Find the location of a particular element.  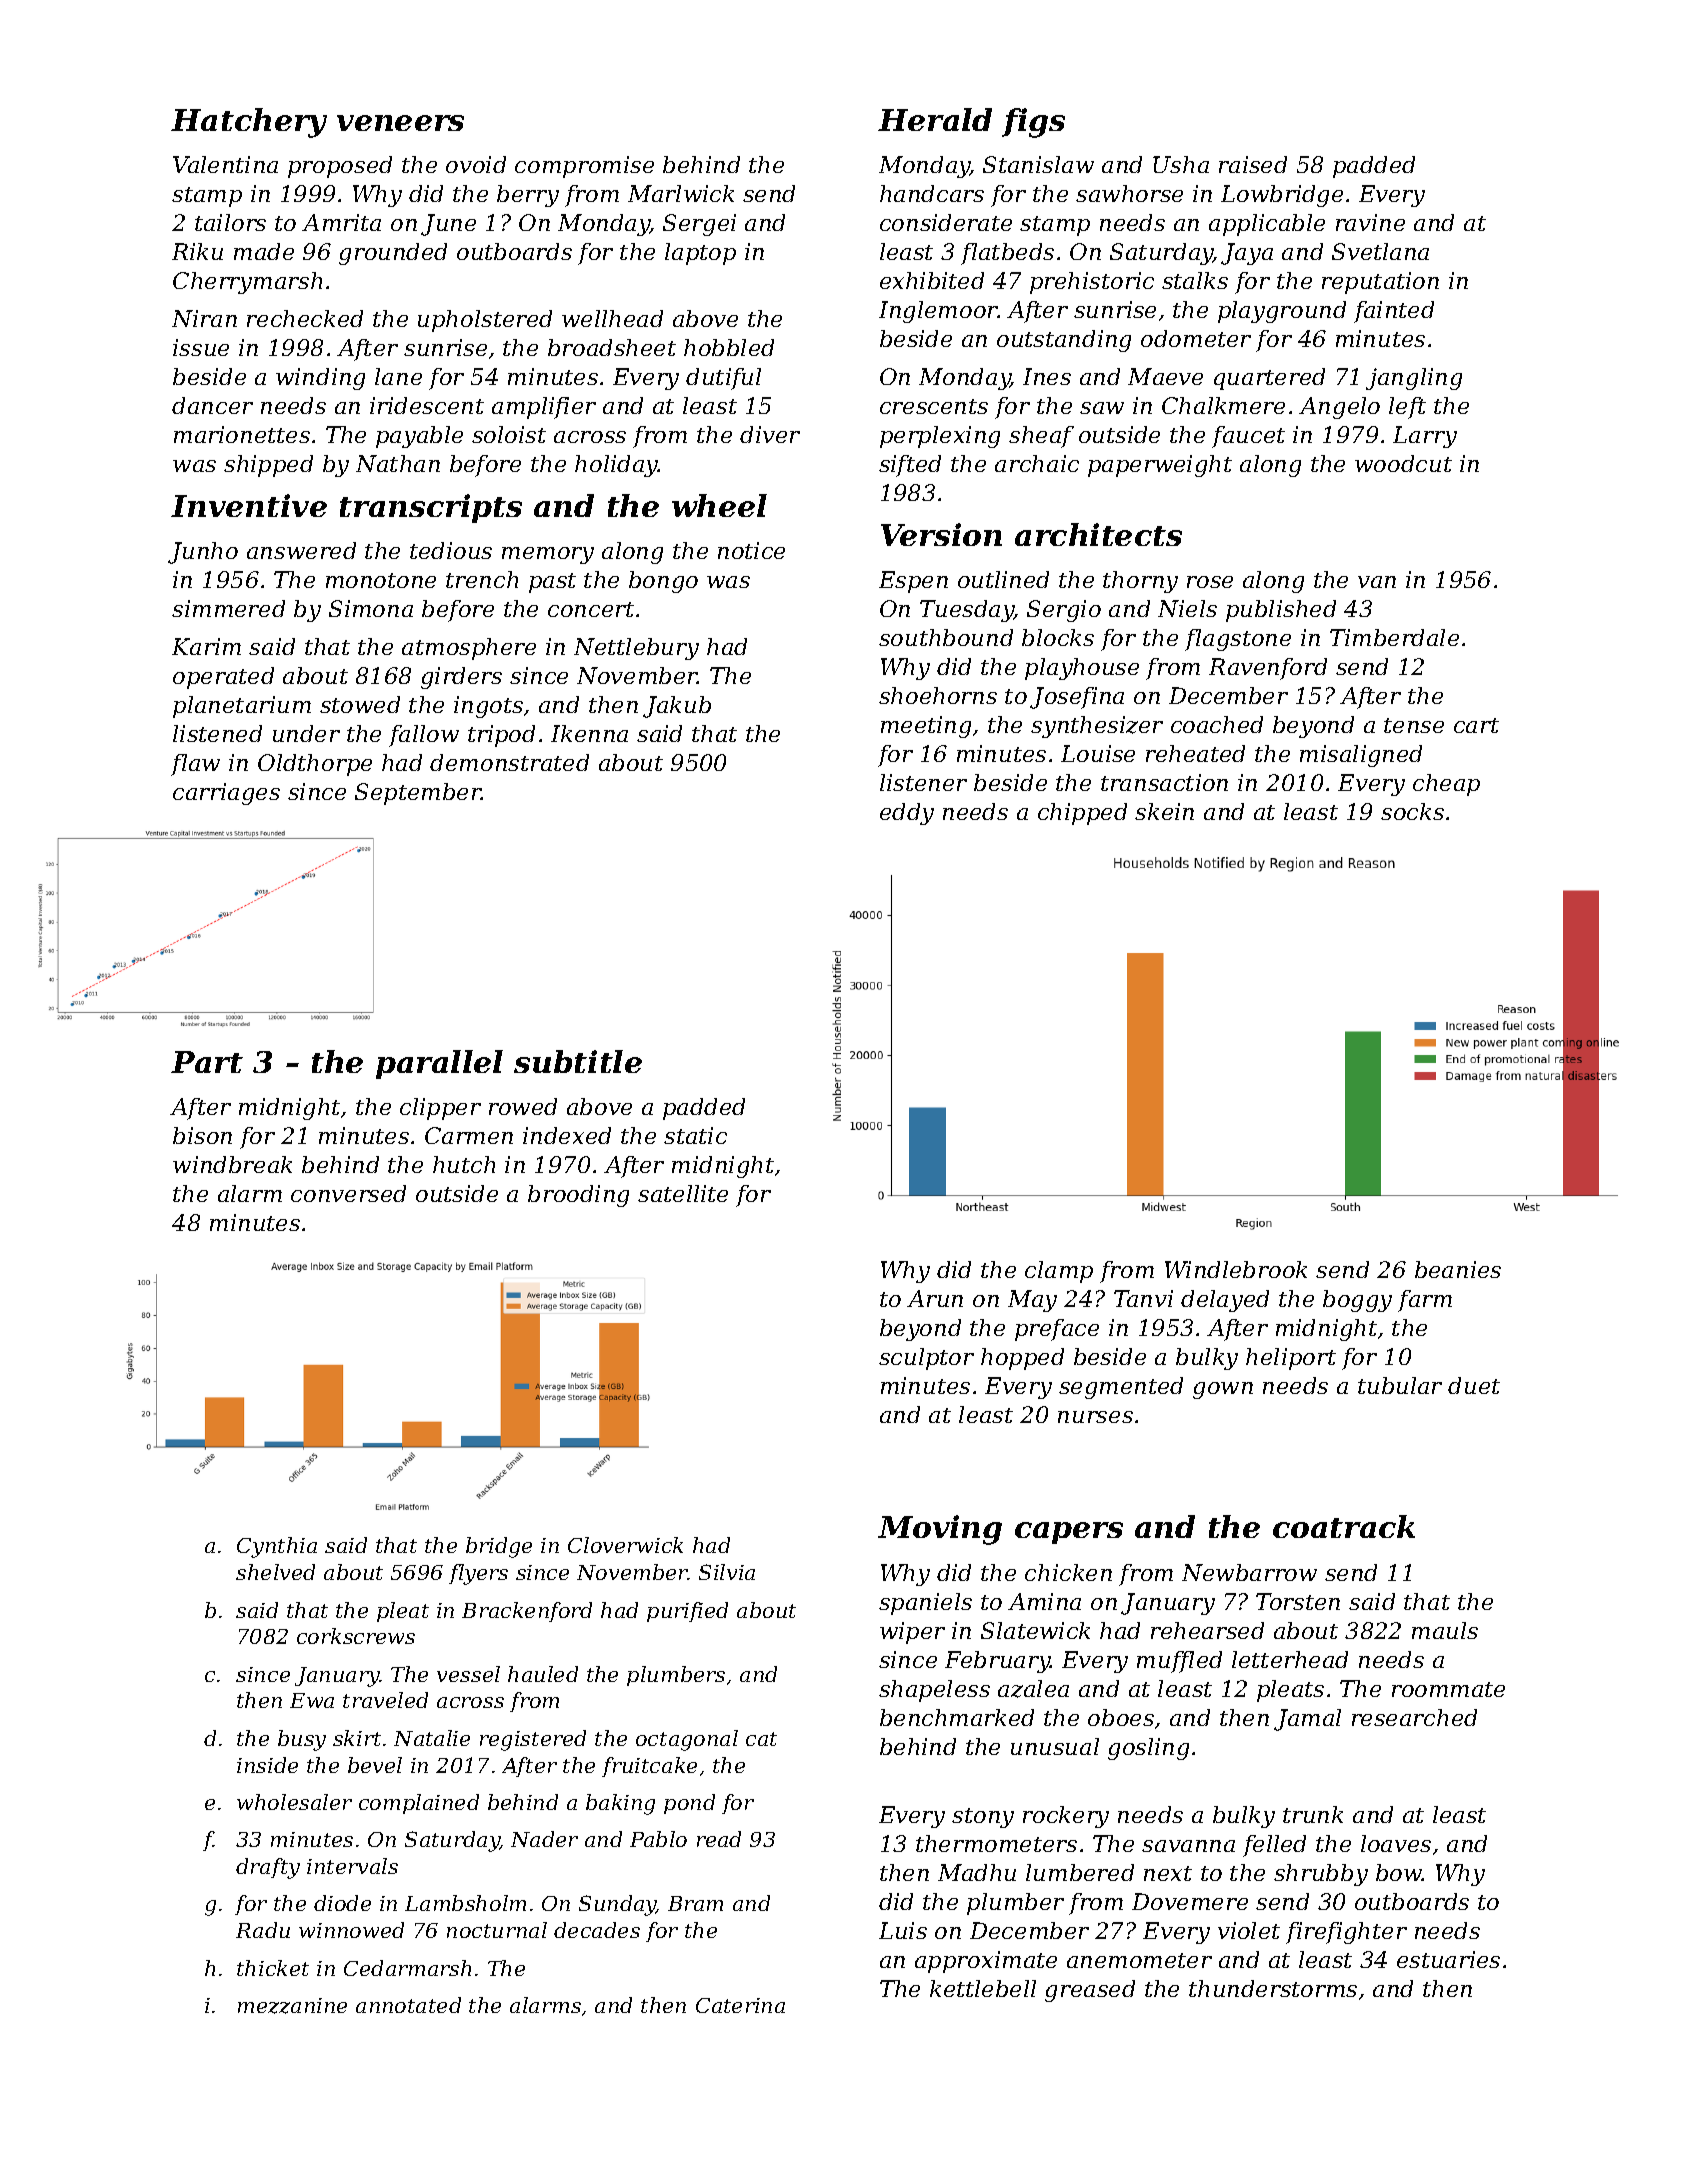

ovoid is located at coordinates (476, 164).
